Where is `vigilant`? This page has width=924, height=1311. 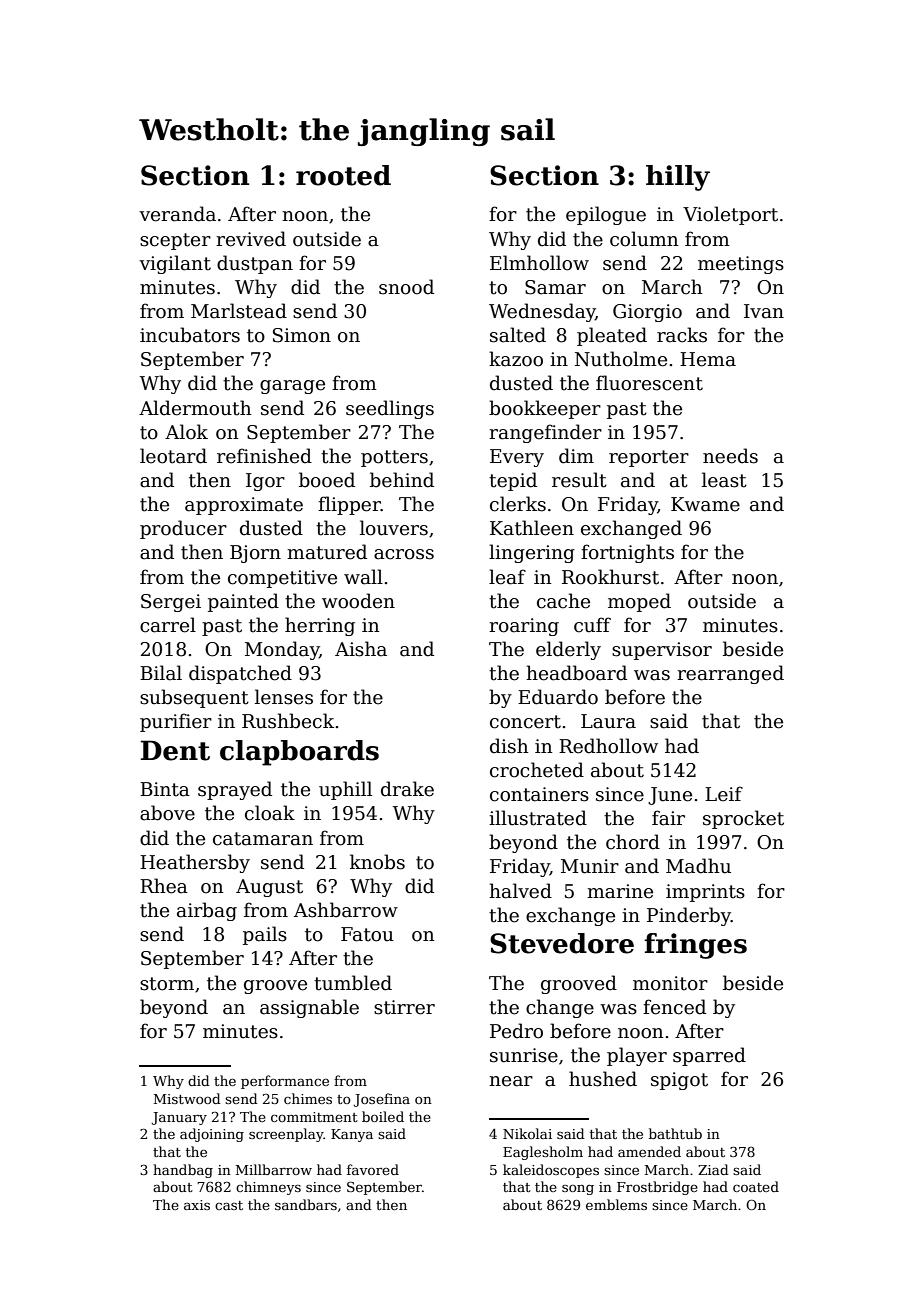
vigilant is located at coordinates (175, 264).
